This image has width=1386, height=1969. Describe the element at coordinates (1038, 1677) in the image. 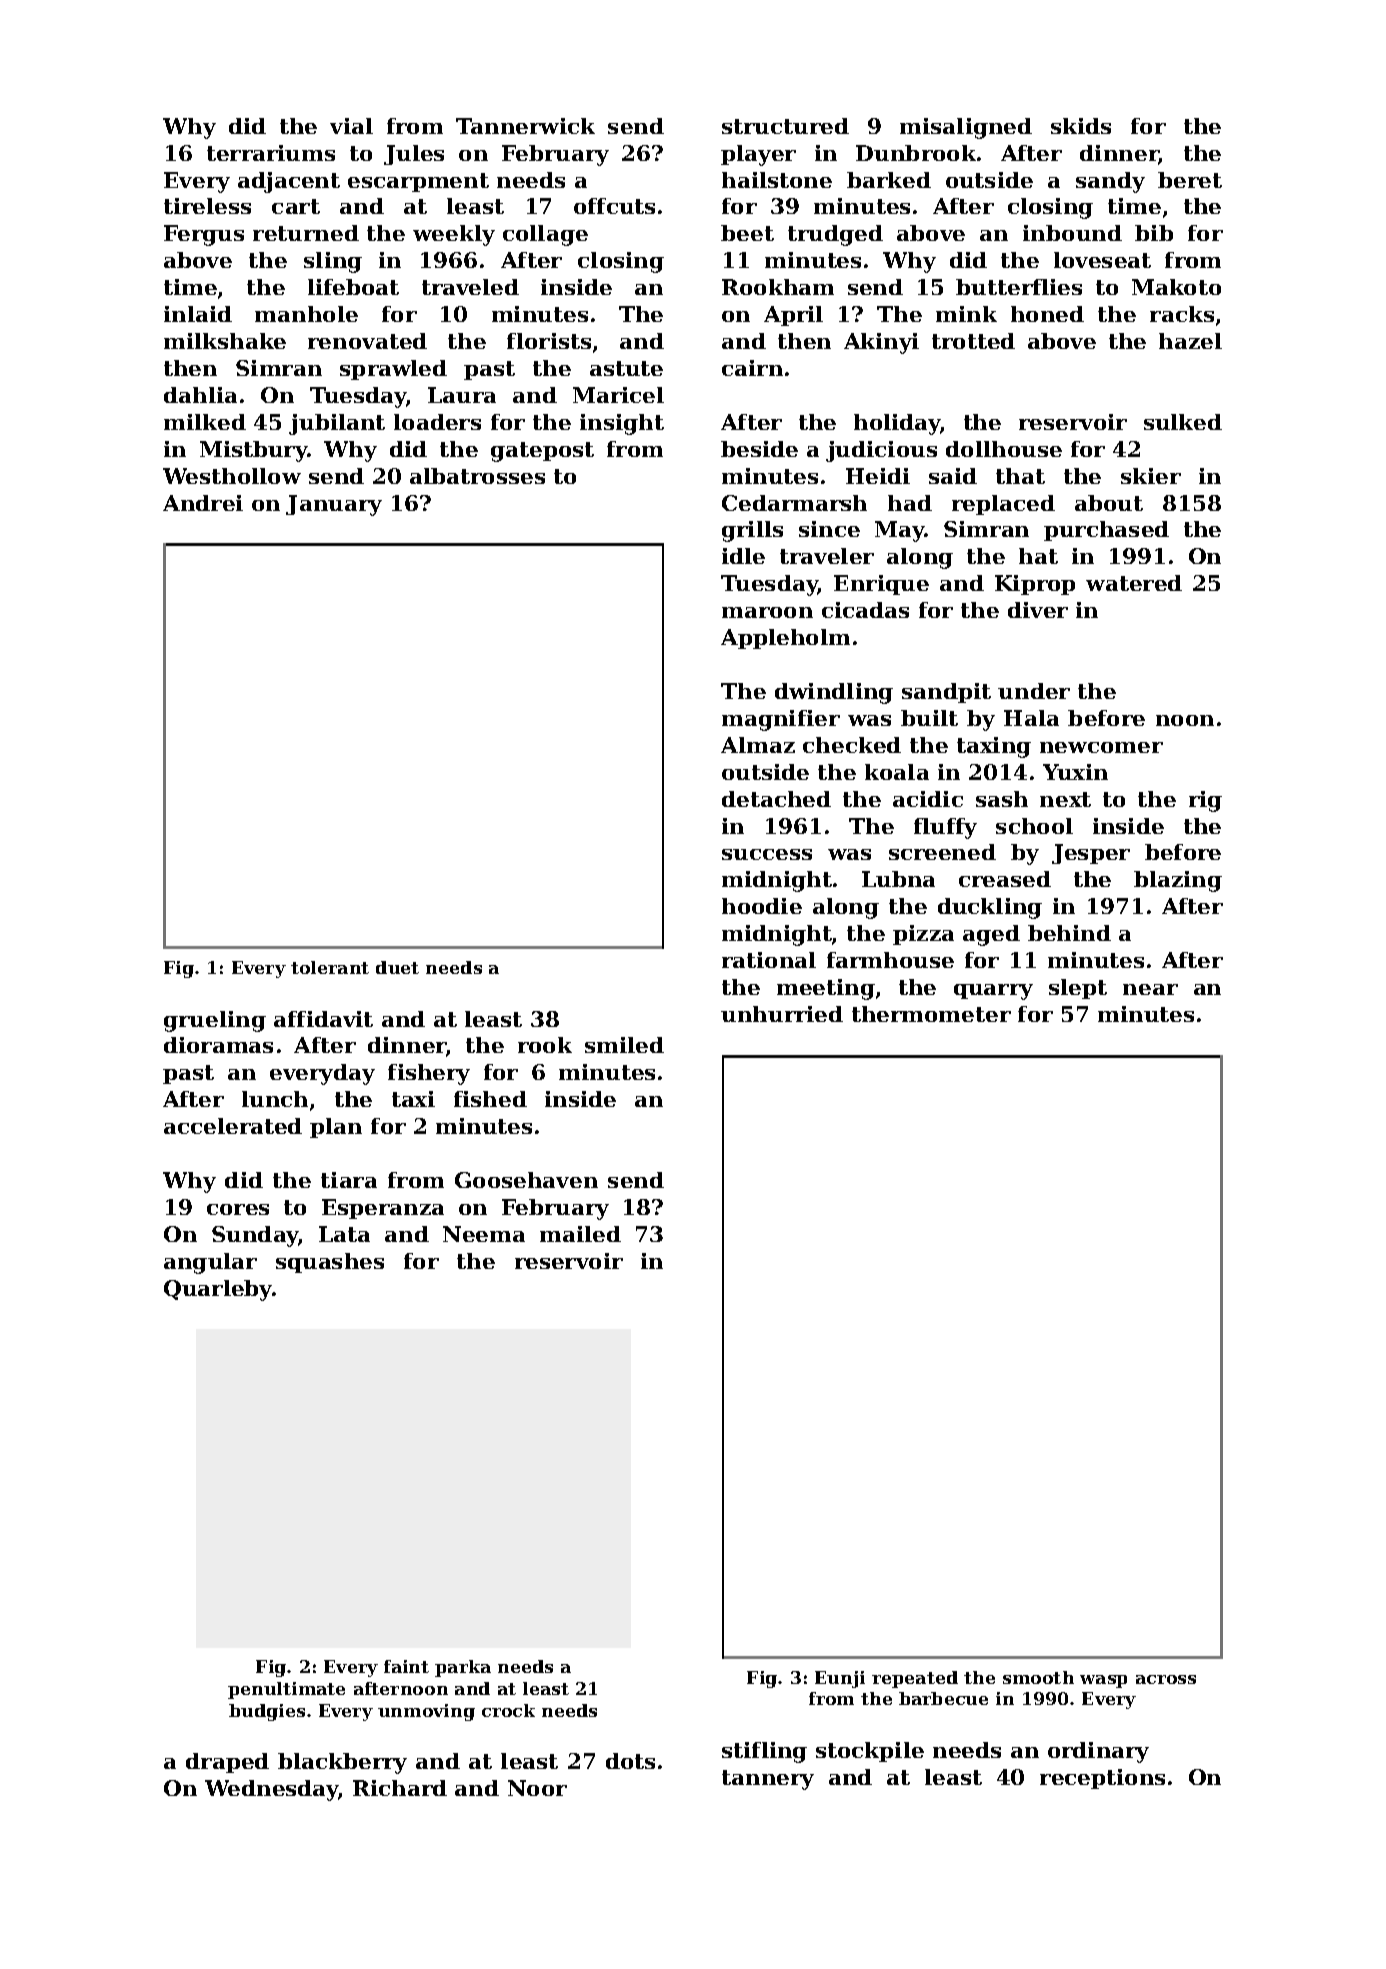

I see `smooth` at that location.
